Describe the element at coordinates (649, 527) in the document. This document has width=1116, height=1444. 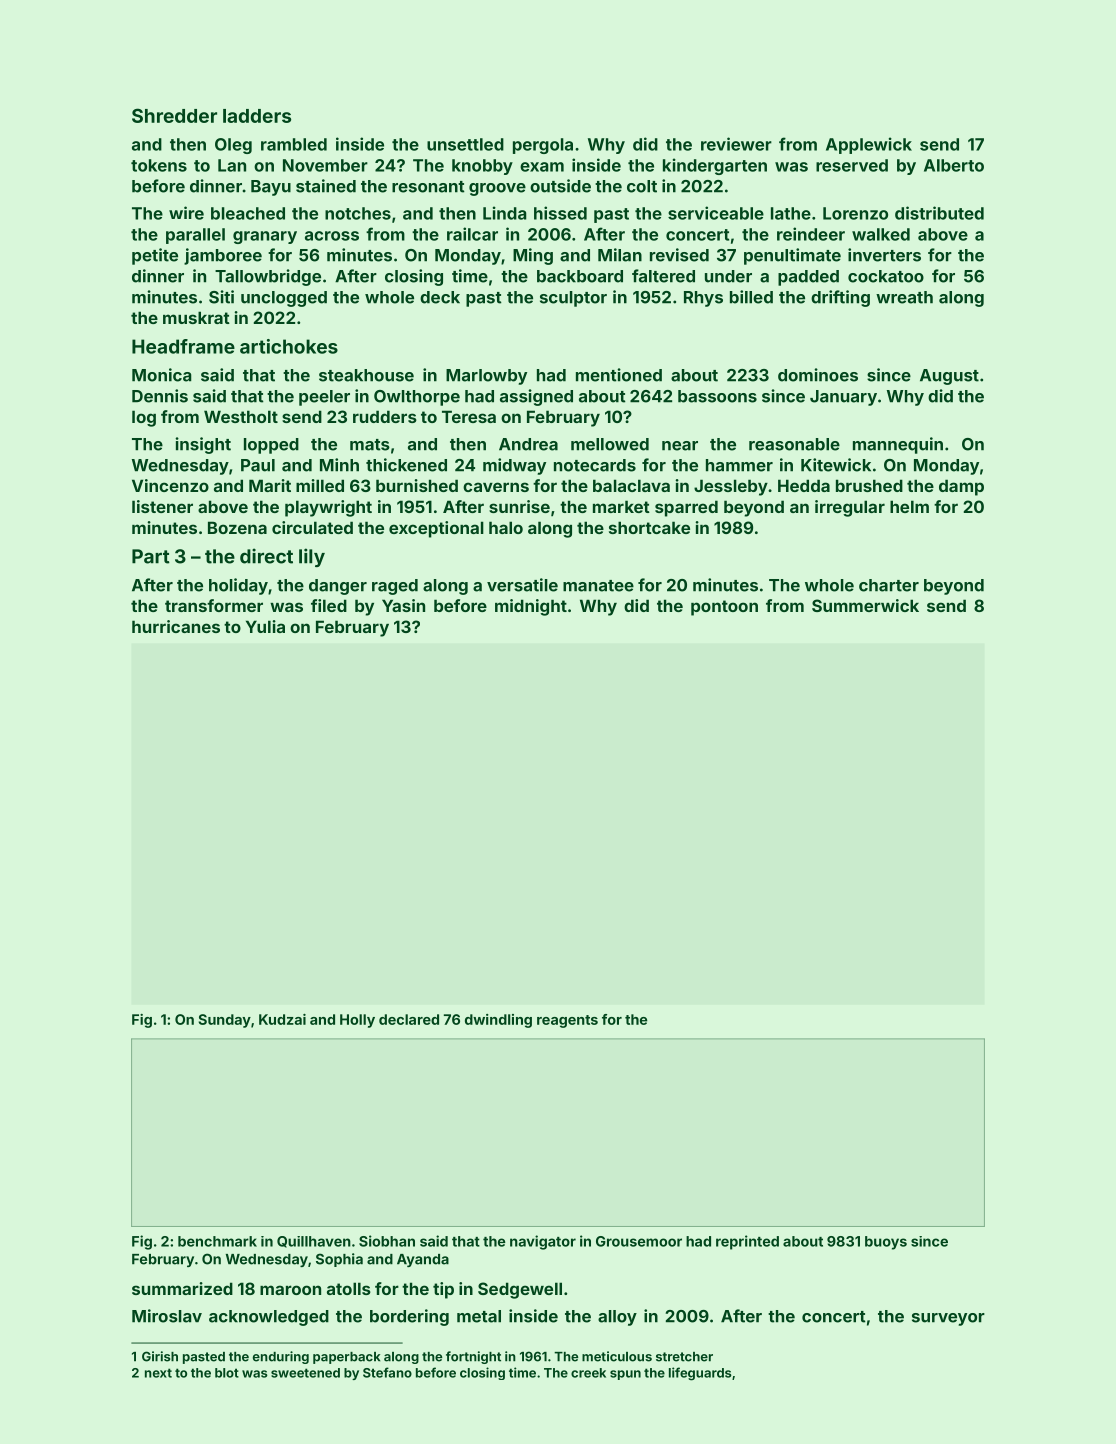
I see `shortcake` at that location.
